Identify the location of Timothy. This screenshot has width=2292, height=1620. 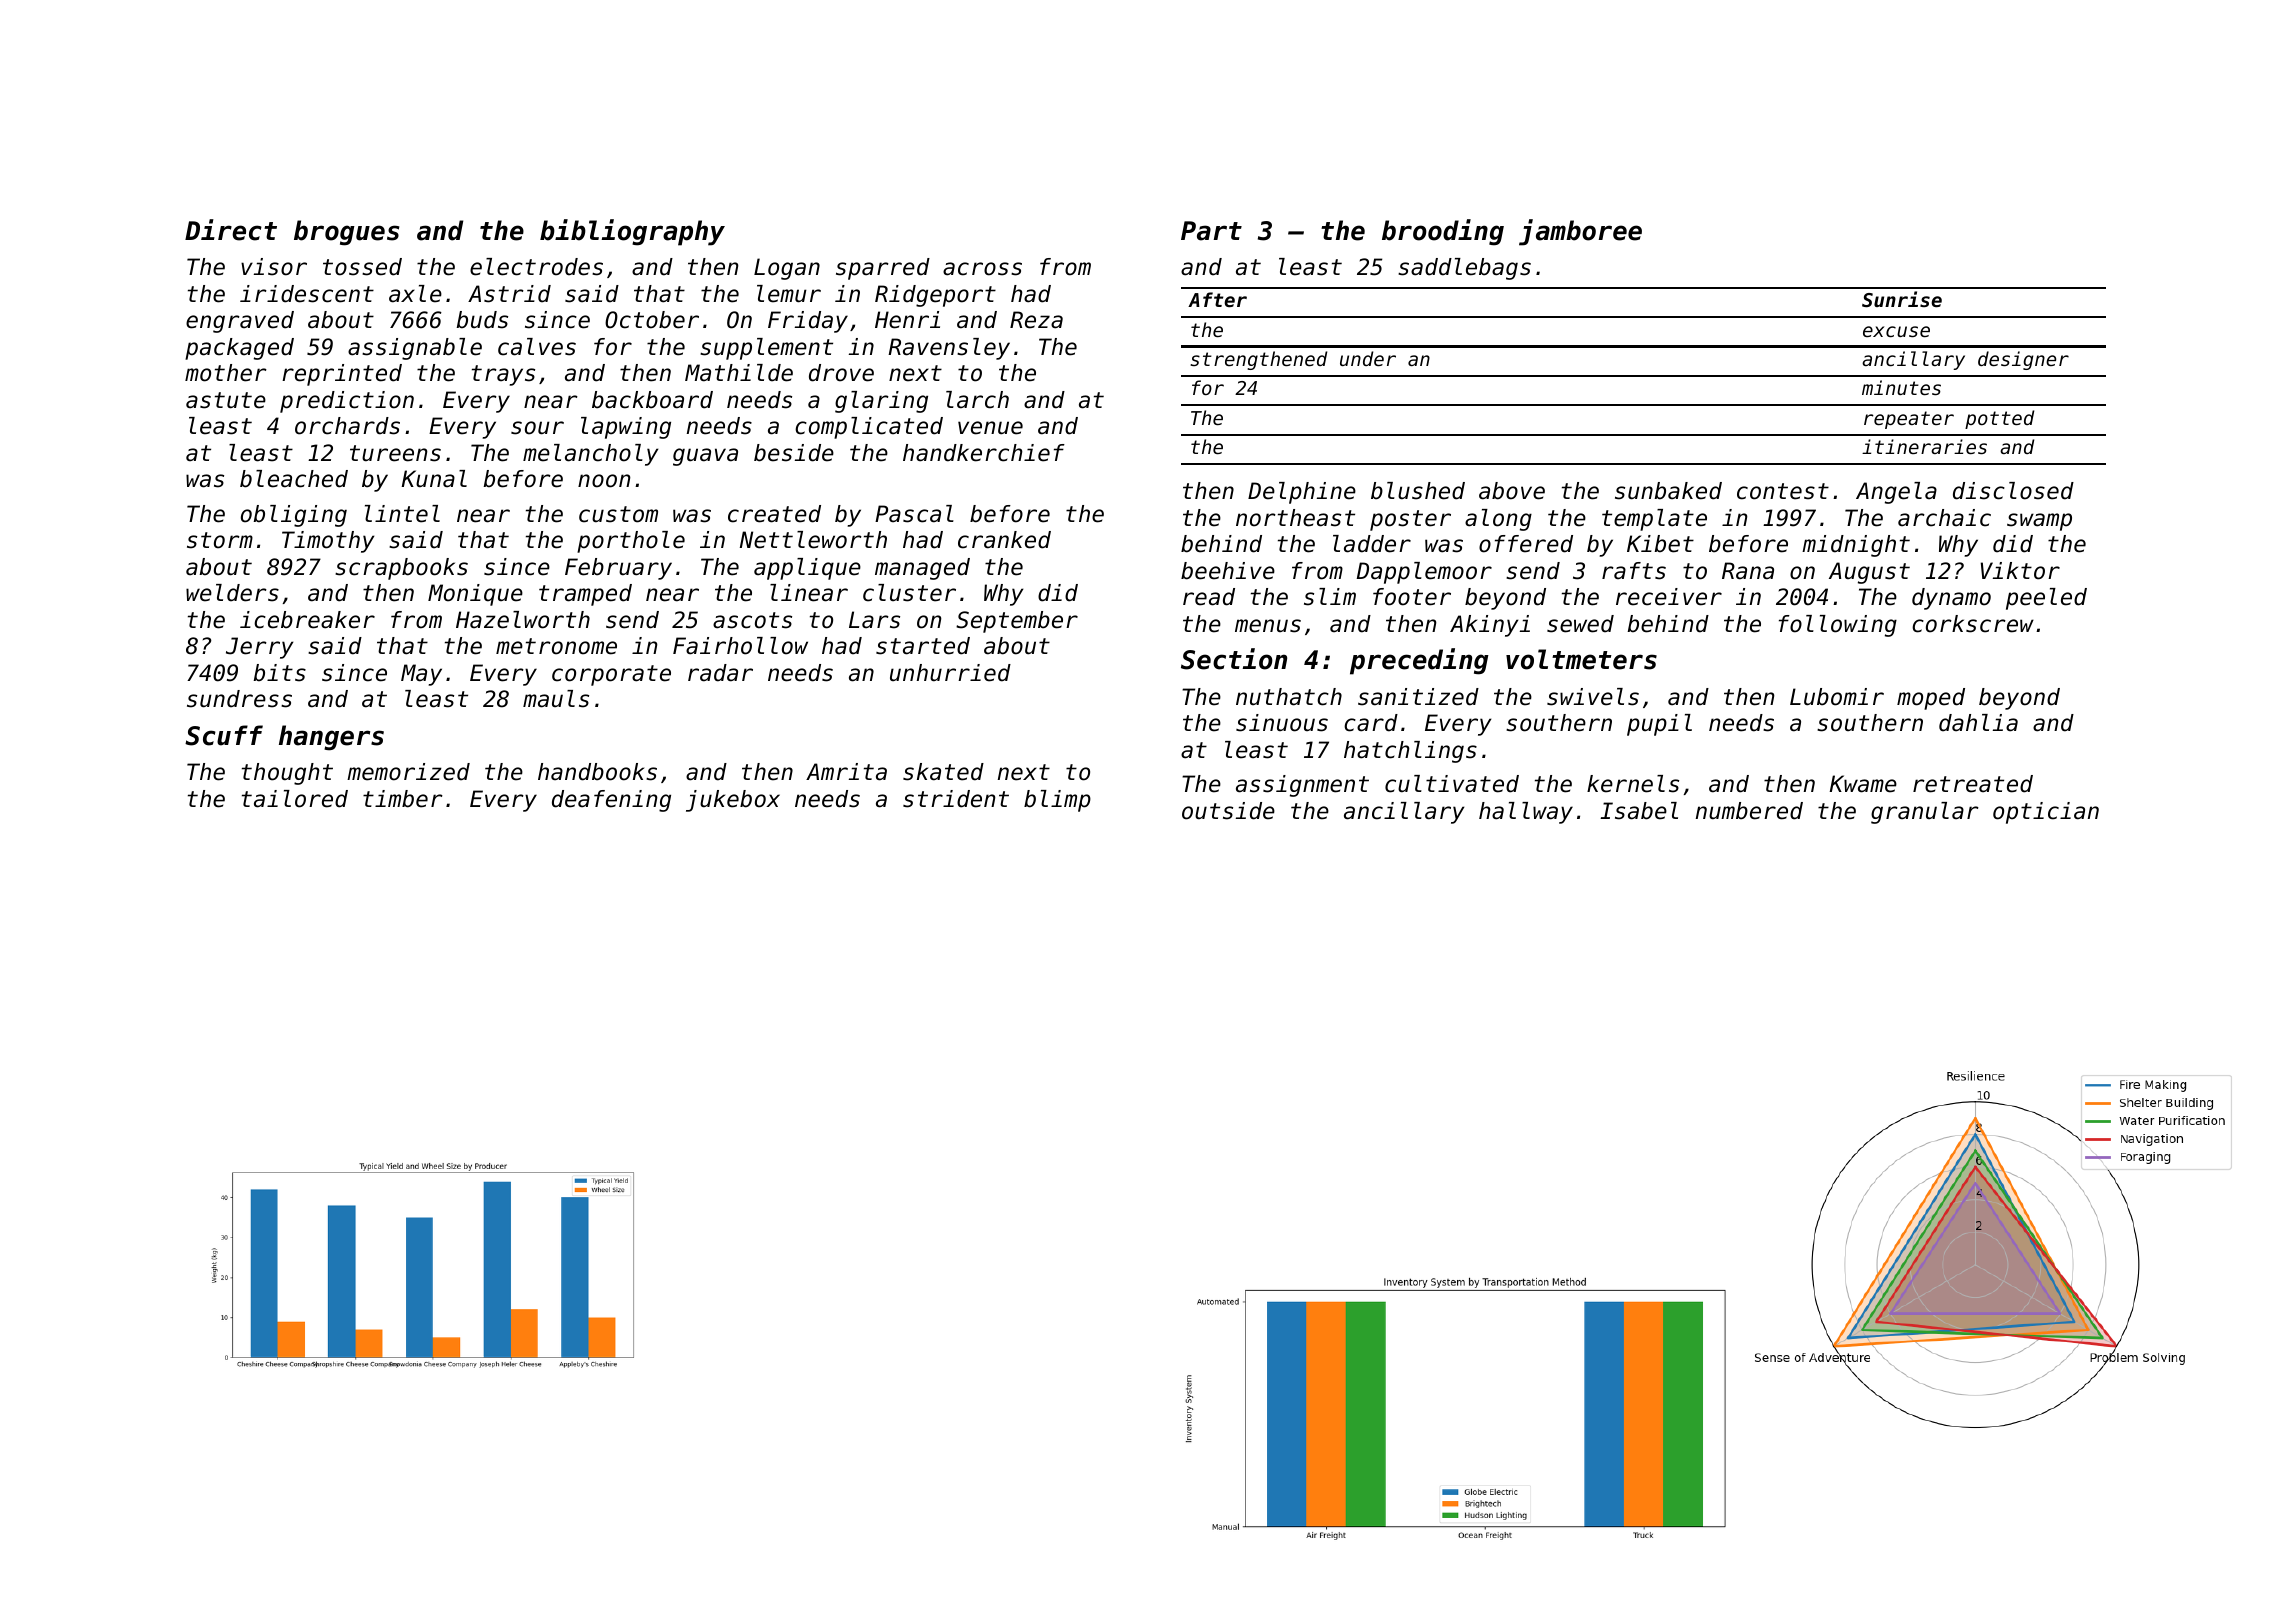
(328, 542).
